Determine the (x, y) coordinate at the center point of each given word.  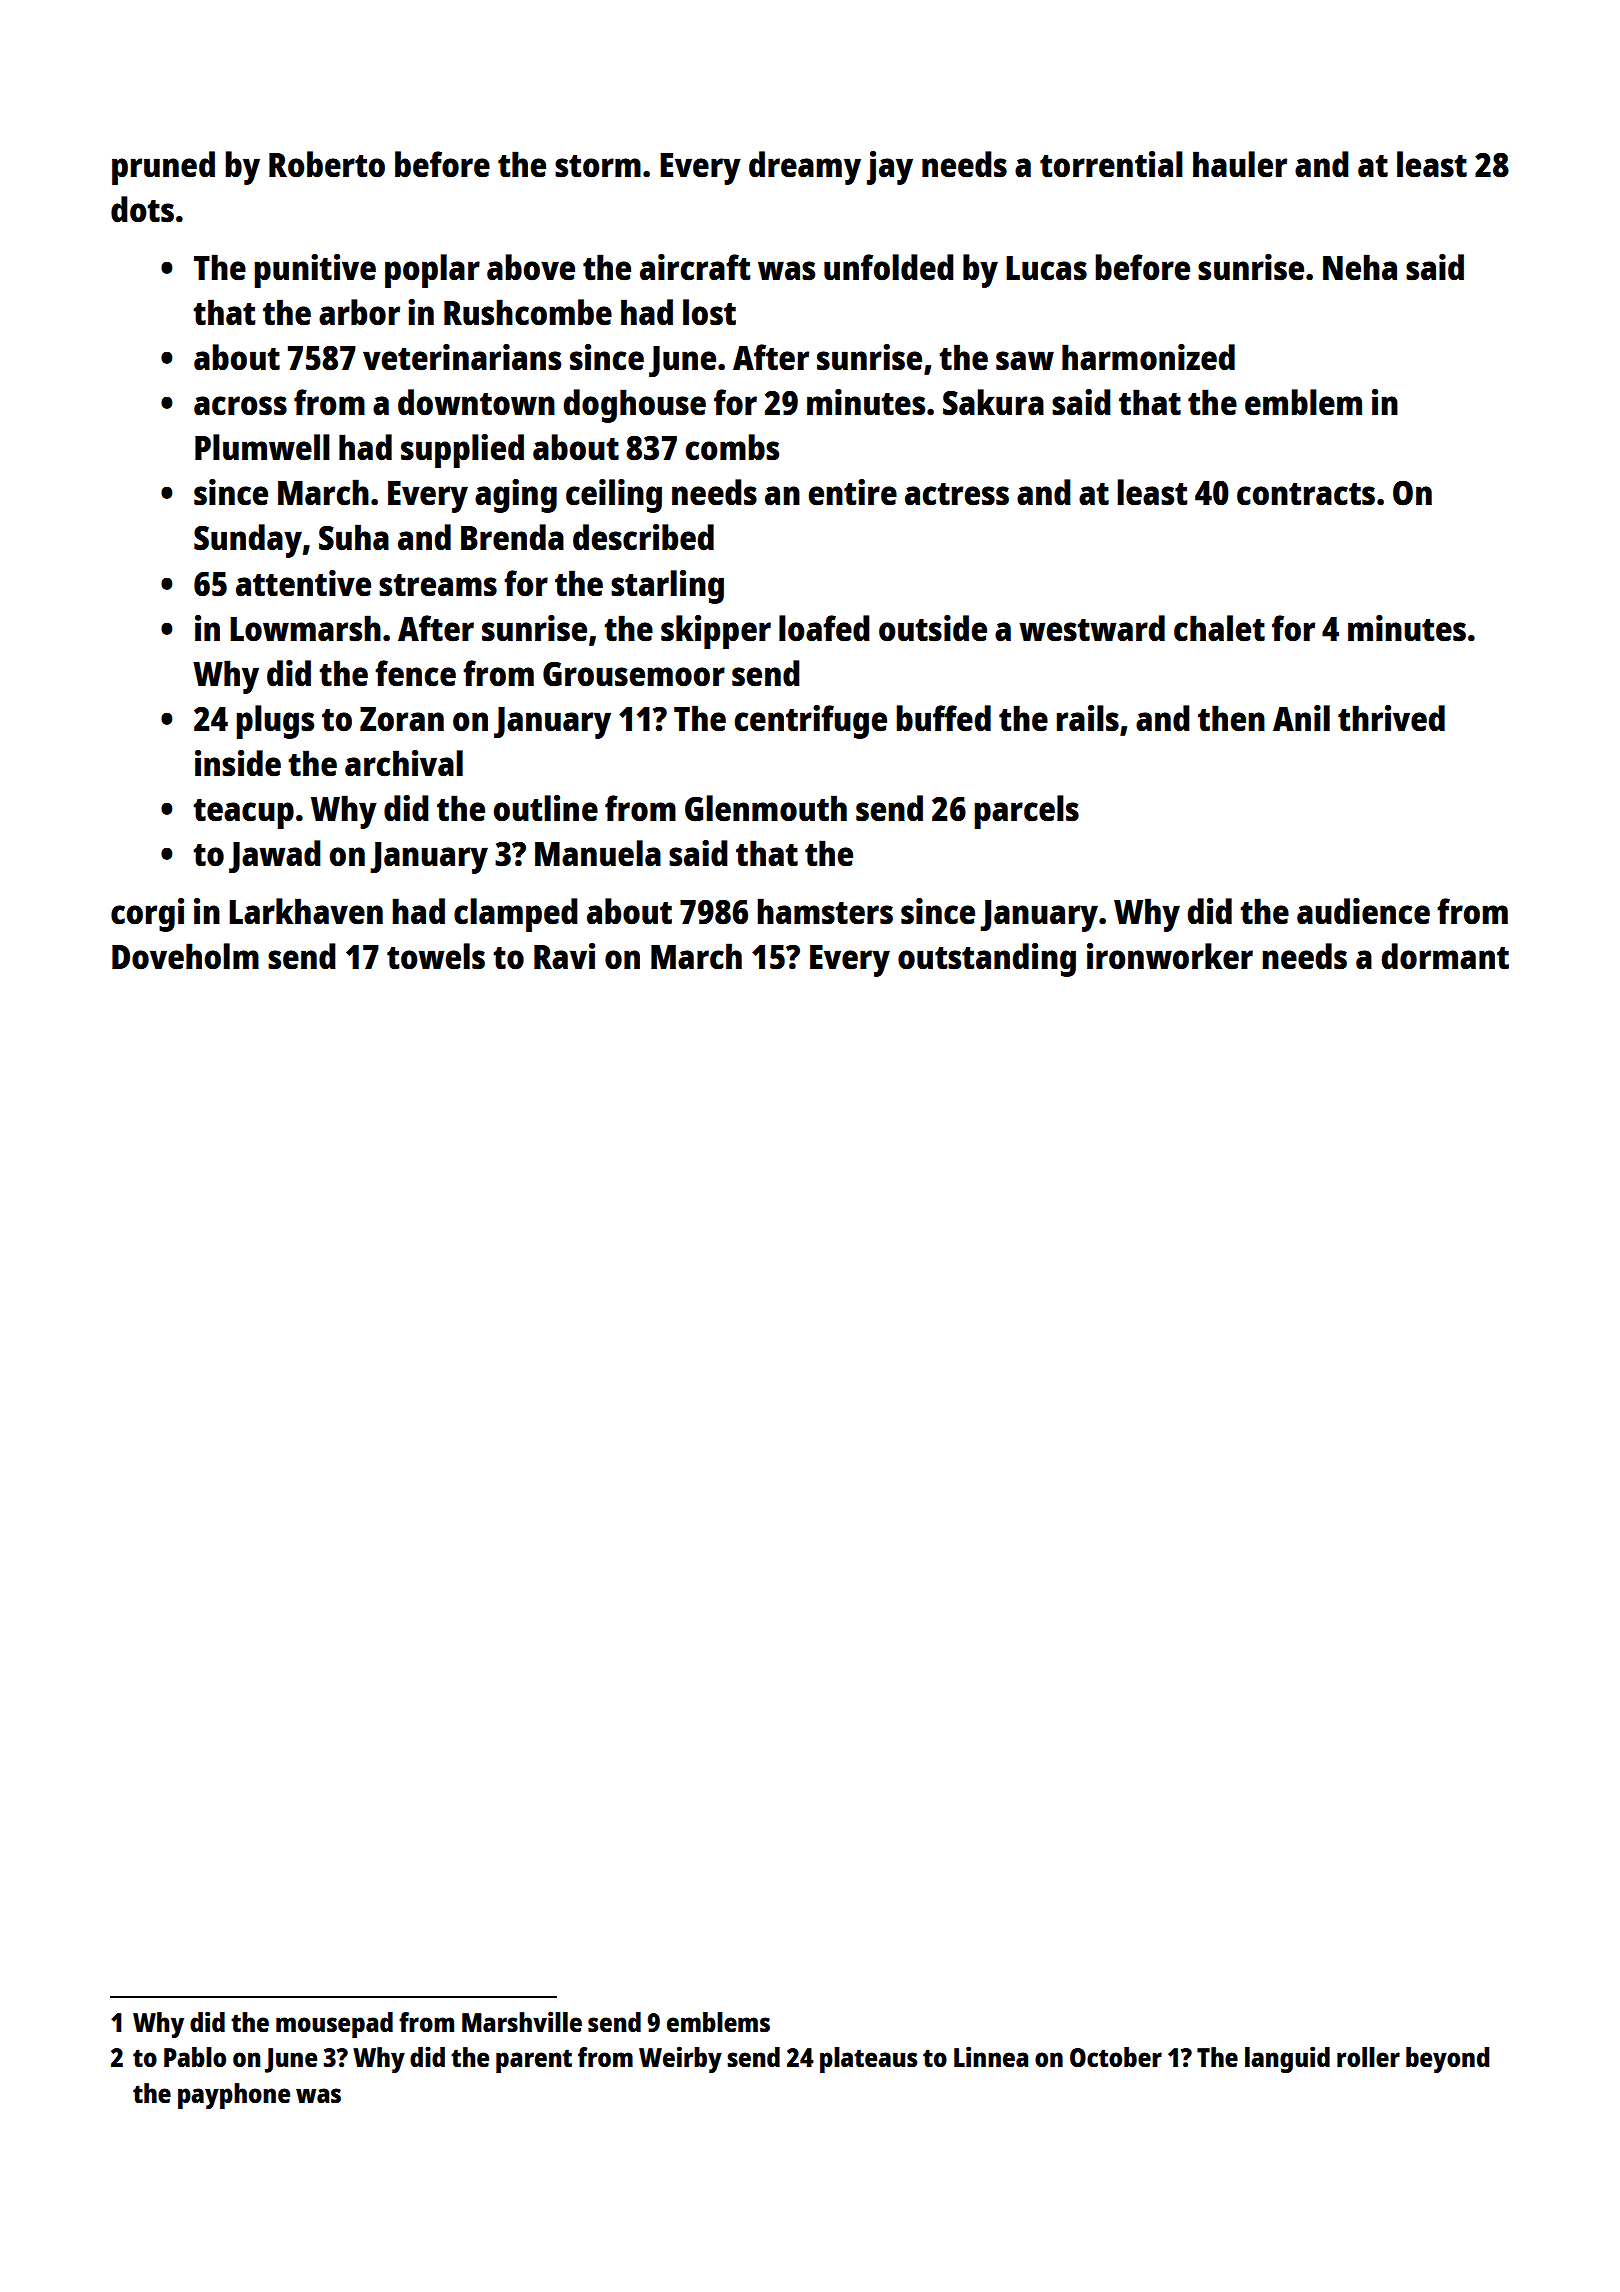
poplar (432, 271)
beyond (1447, 2060)
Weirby (680, 2059)
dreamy (805, 168)
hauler (1240, 164)
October (1116, 2057)
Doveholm (185, 956)
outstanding (987, 960)
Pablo (195, 2057)
